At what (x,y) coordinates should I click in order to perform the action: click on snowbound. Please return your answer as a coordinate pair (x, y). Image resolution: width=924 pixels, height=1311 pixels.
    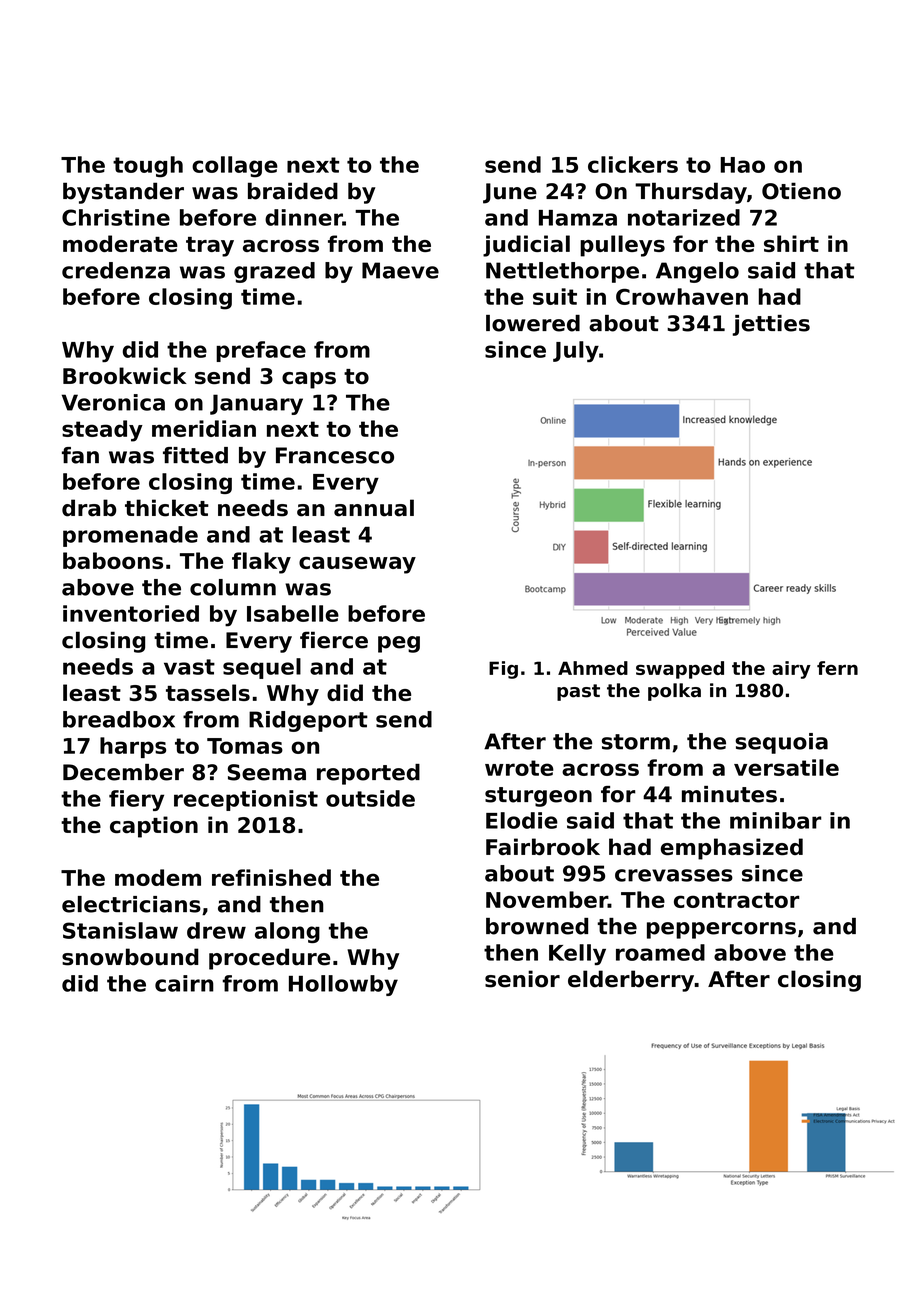
    Looking at the image, I should click on (130, 957).
